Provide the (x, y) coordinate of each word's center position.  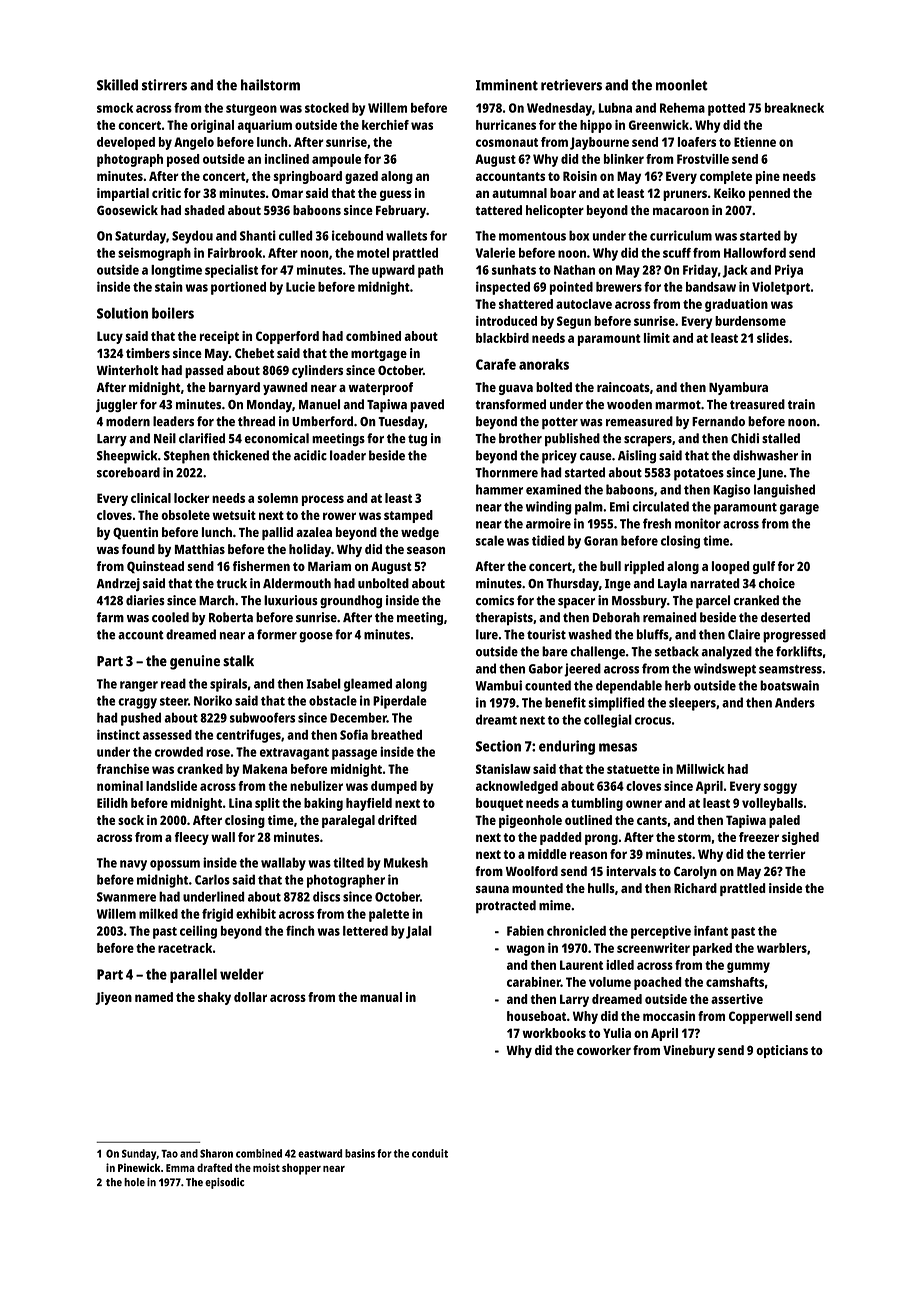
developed (126, 143)
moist (266, 1167)
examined (553, 489)
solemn (277, 498)
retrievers (571, 85)
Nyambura (738, 388)
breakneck (794, 108)
